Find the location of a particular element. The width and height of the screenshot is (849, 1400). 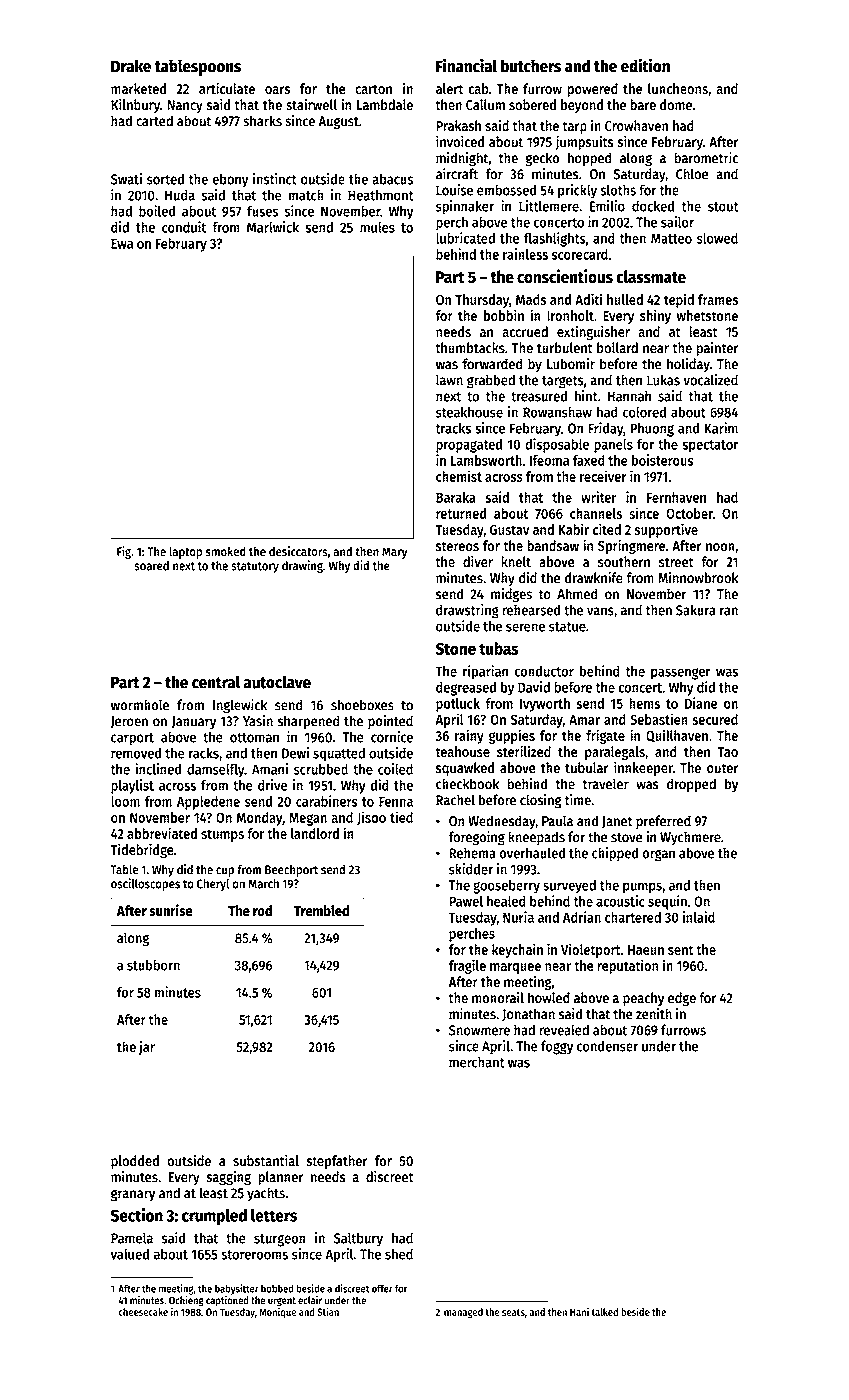

carton is located at coordinates (373, 89).
